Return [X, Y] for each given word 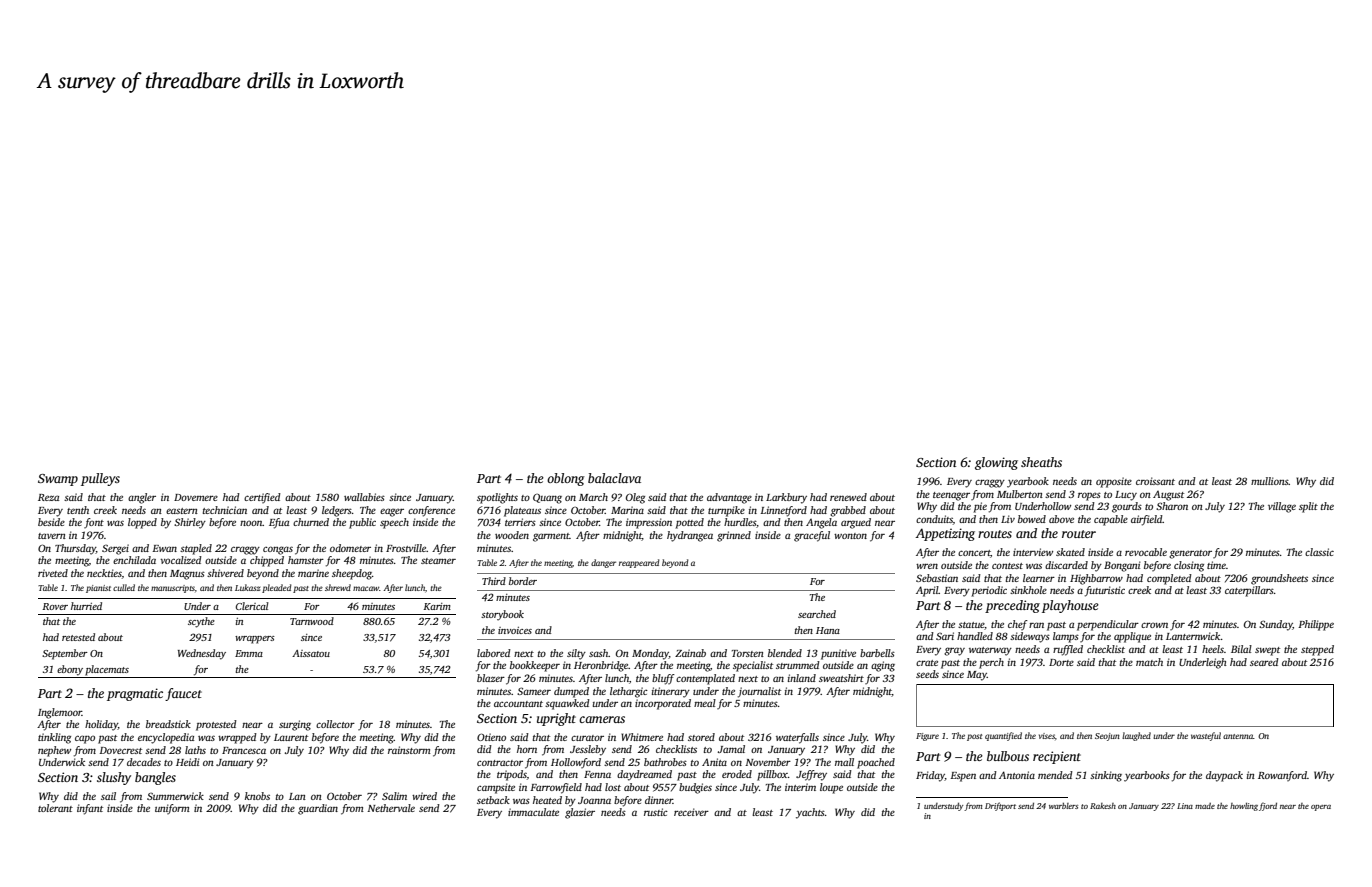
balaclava [614, 478]
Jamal [731, 749]
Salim [394, 796]
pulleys [100, 479]
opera [1321, 808]
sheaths [1041, 462]
